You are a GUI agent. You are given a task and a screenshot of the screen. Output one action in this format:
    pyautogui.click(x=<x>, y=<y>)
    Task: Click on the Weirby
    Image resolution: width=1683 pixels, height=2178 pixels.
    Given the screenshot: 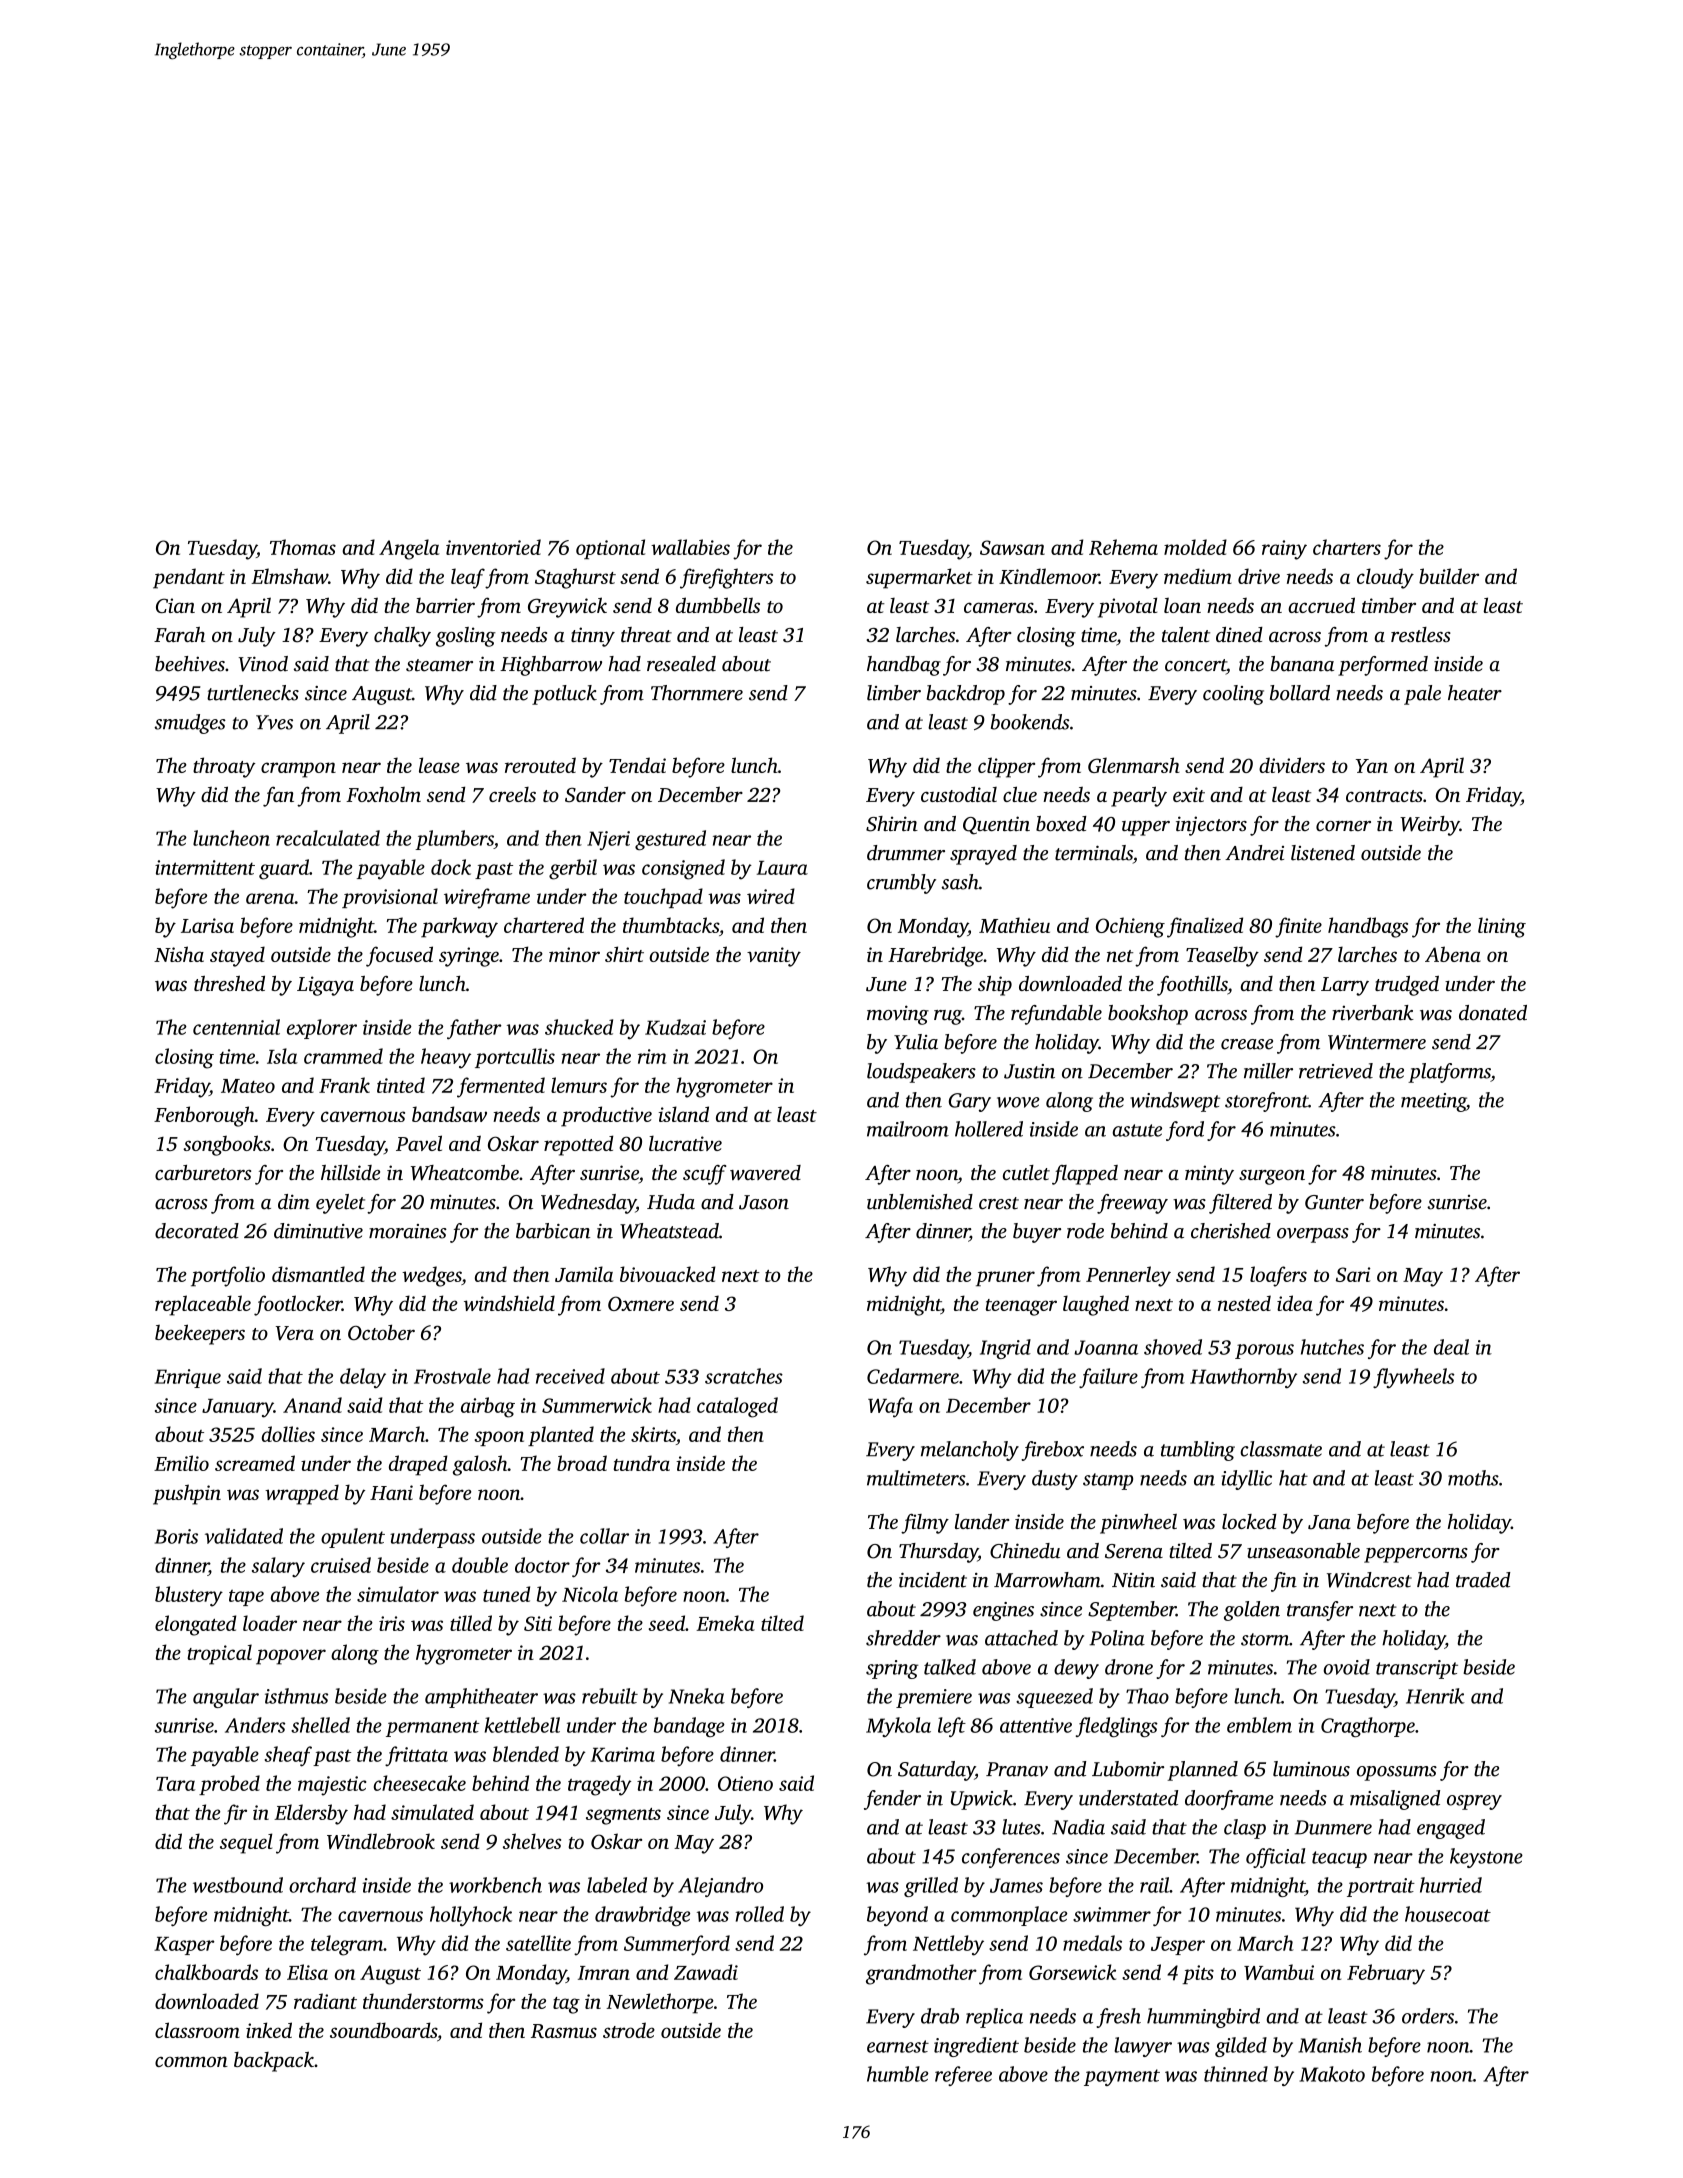 What is the action you would take?
    pyautogui.click(x=1430, y=826)
